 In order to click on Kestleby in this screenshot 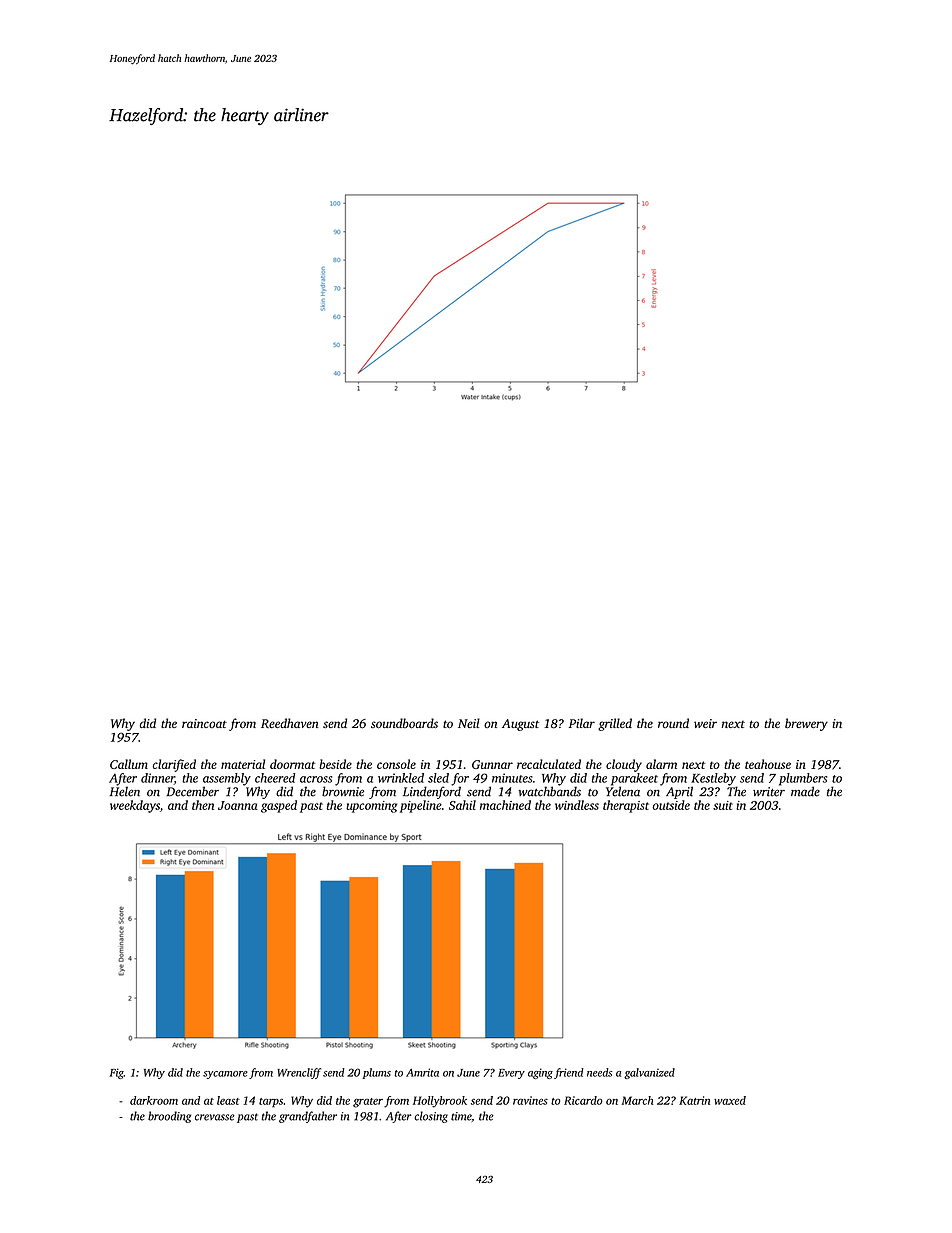, I will do `click(713, 779)`.
